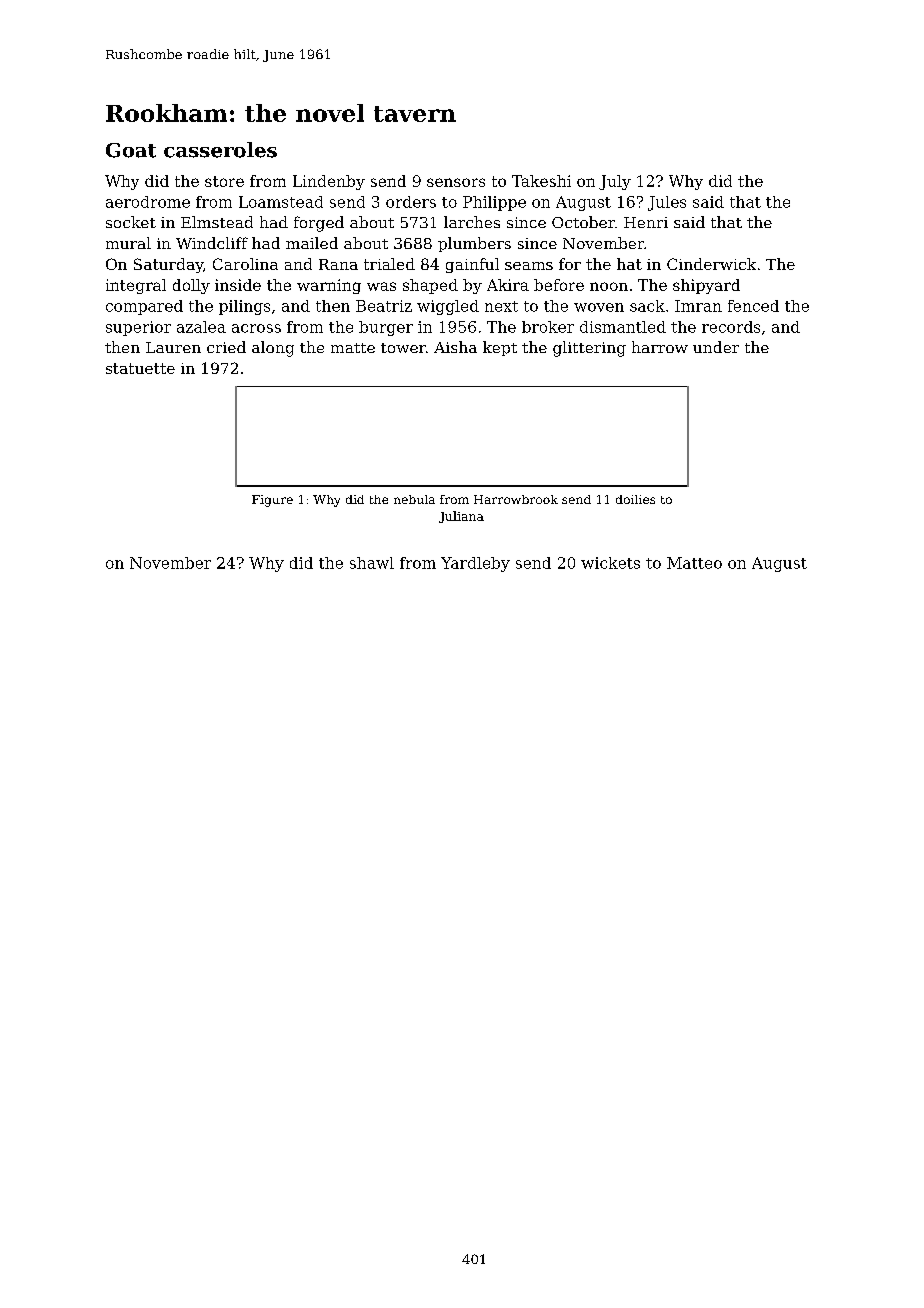 The image size is (924, 1308). What do you see at coordinates (386, 328) in the image?
I see `burger` at bounding box center [386, 328].
